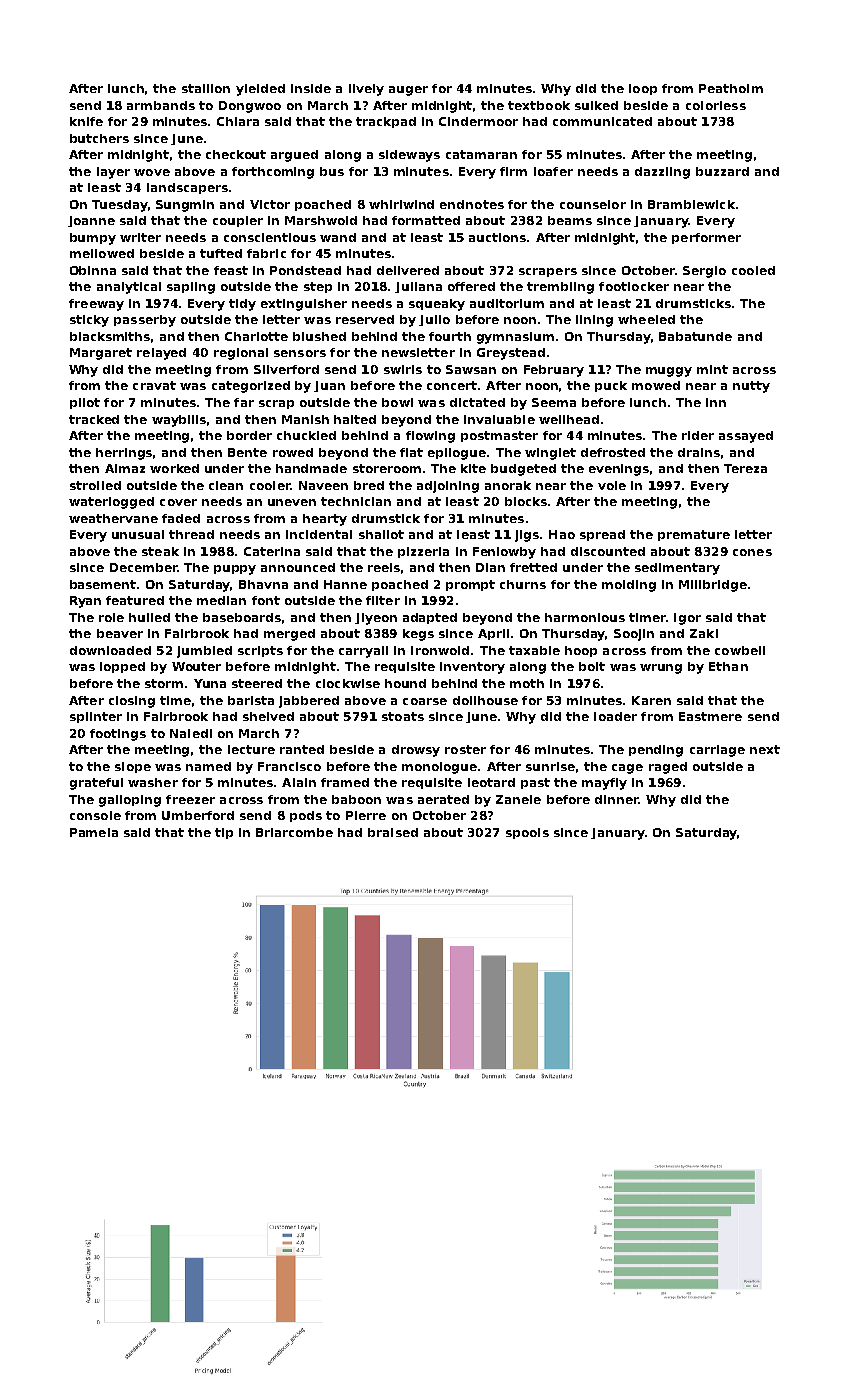  Describe the element at coordinates (539, 105) in the screenshot. I see `textbook` at that location.
